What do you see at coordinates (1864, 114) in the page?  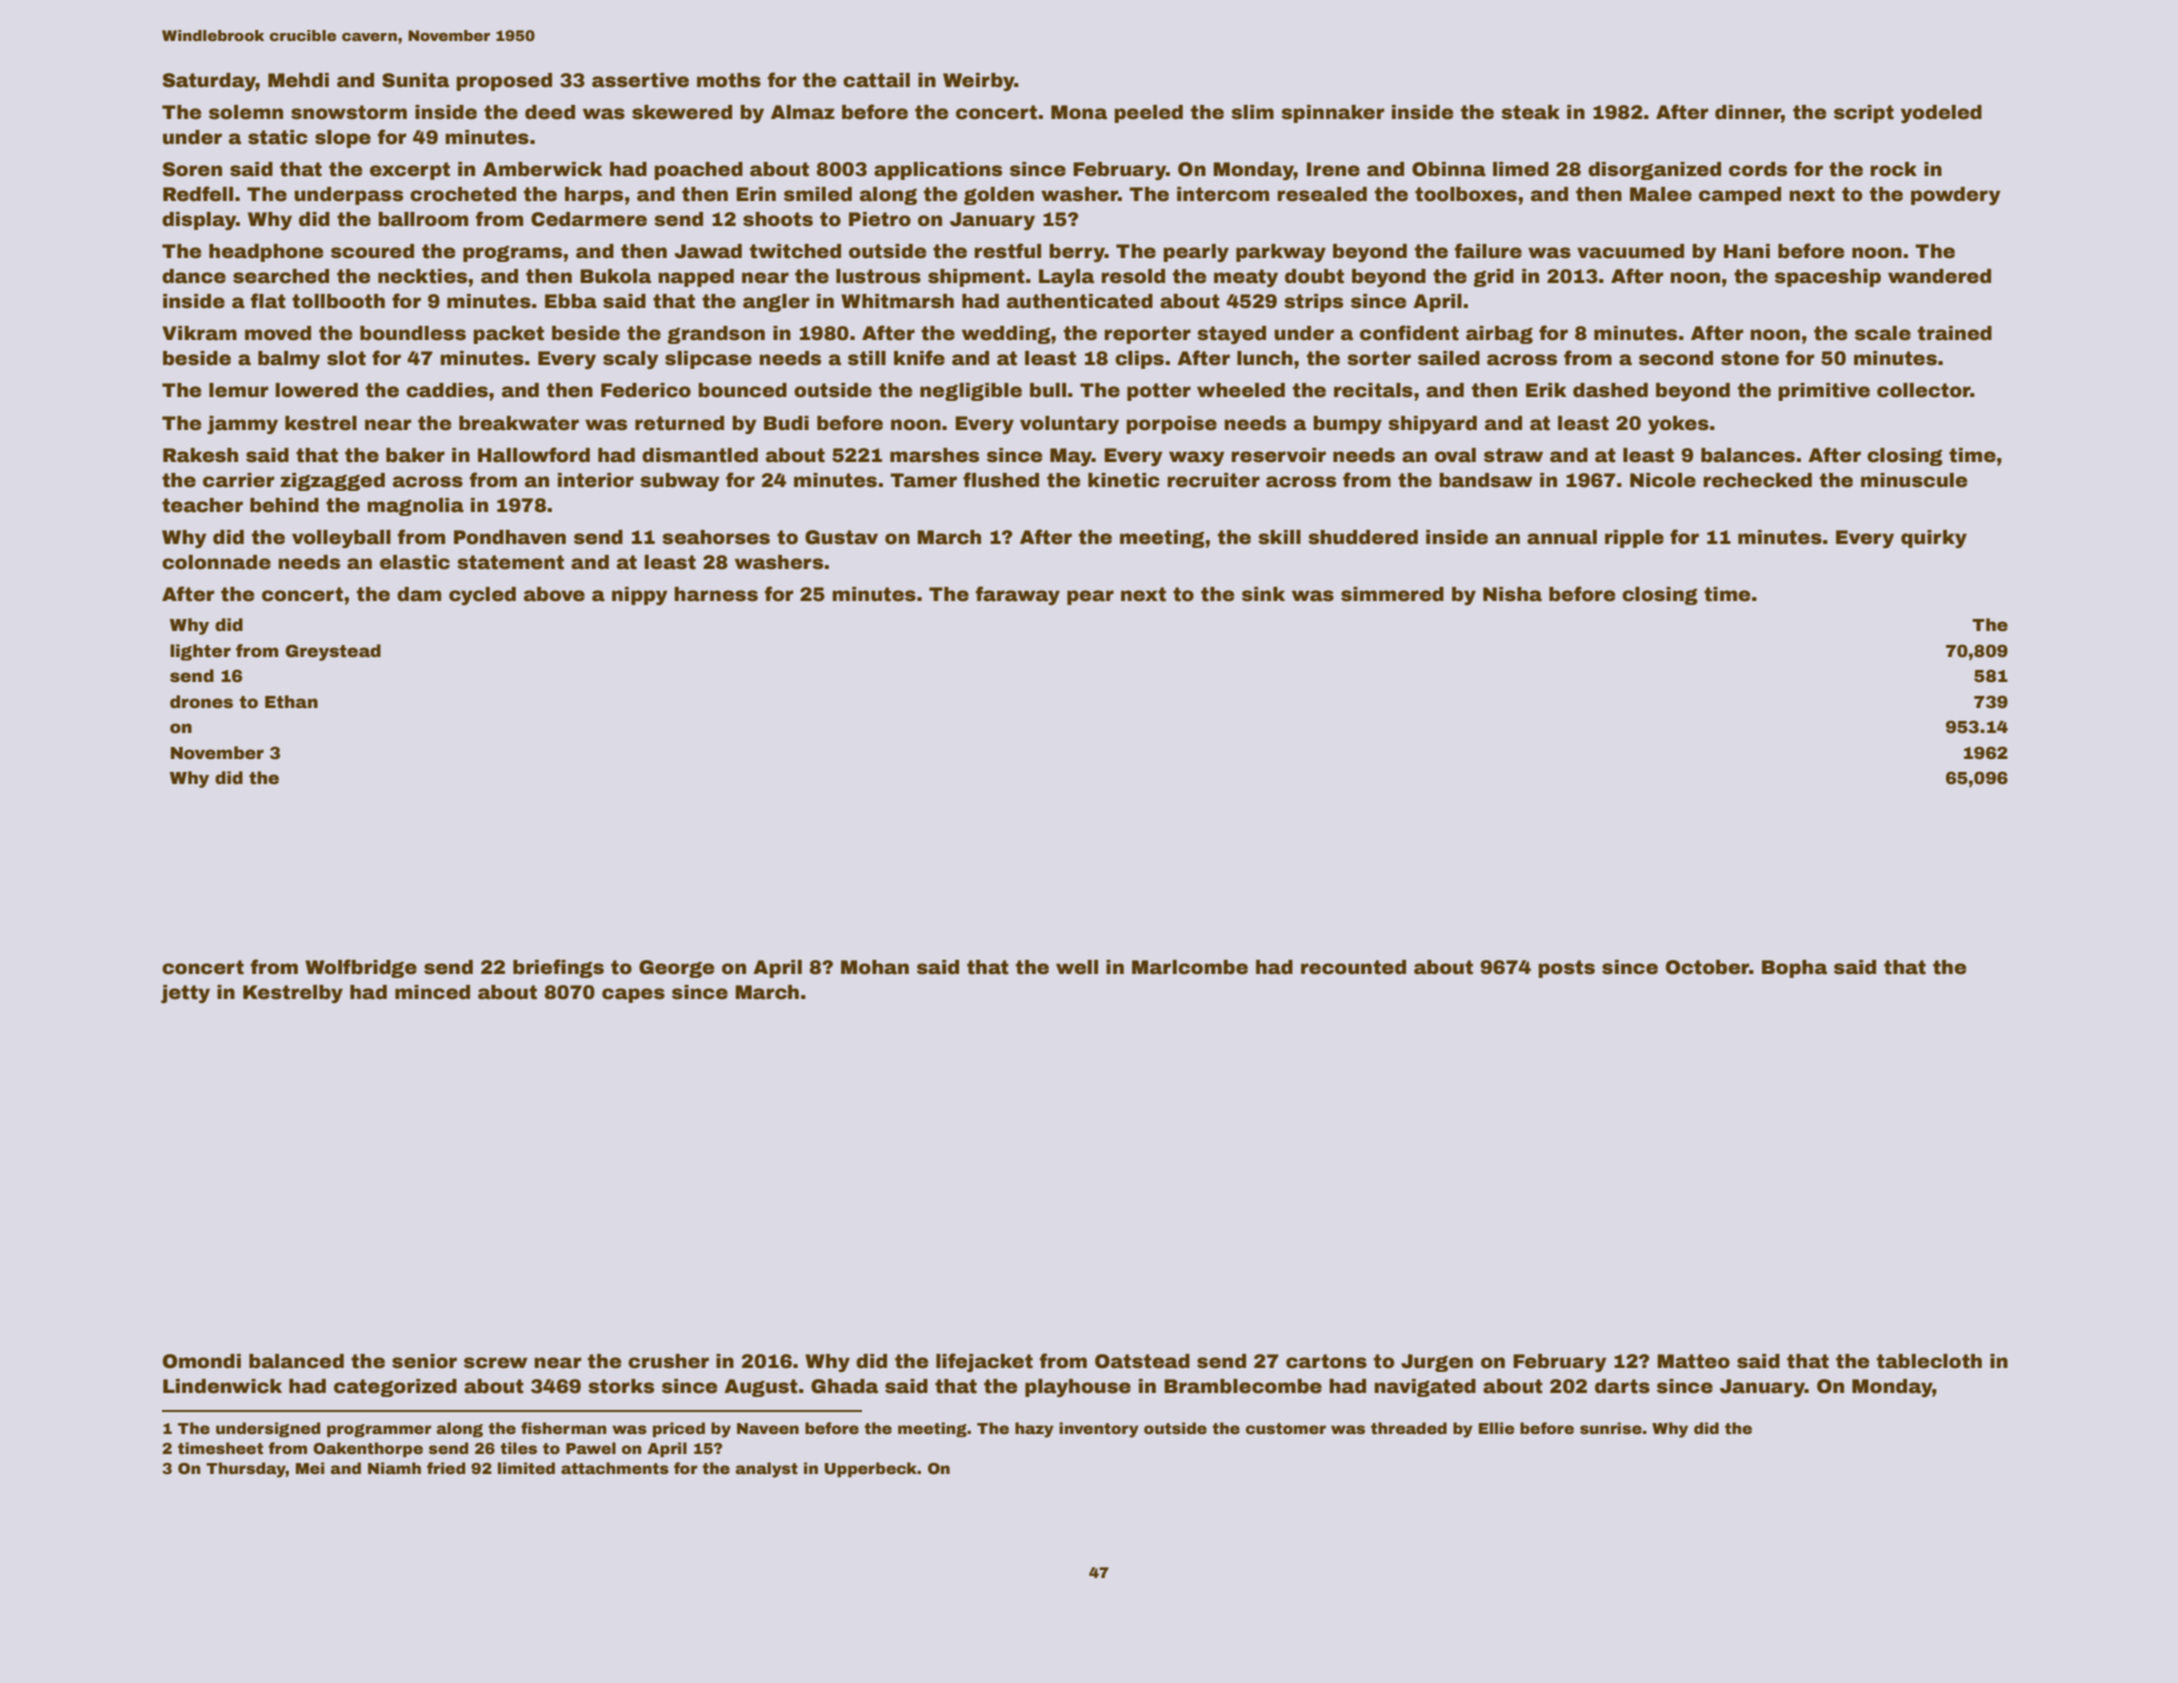 I see `script` at bounding box center [1864, 114].
